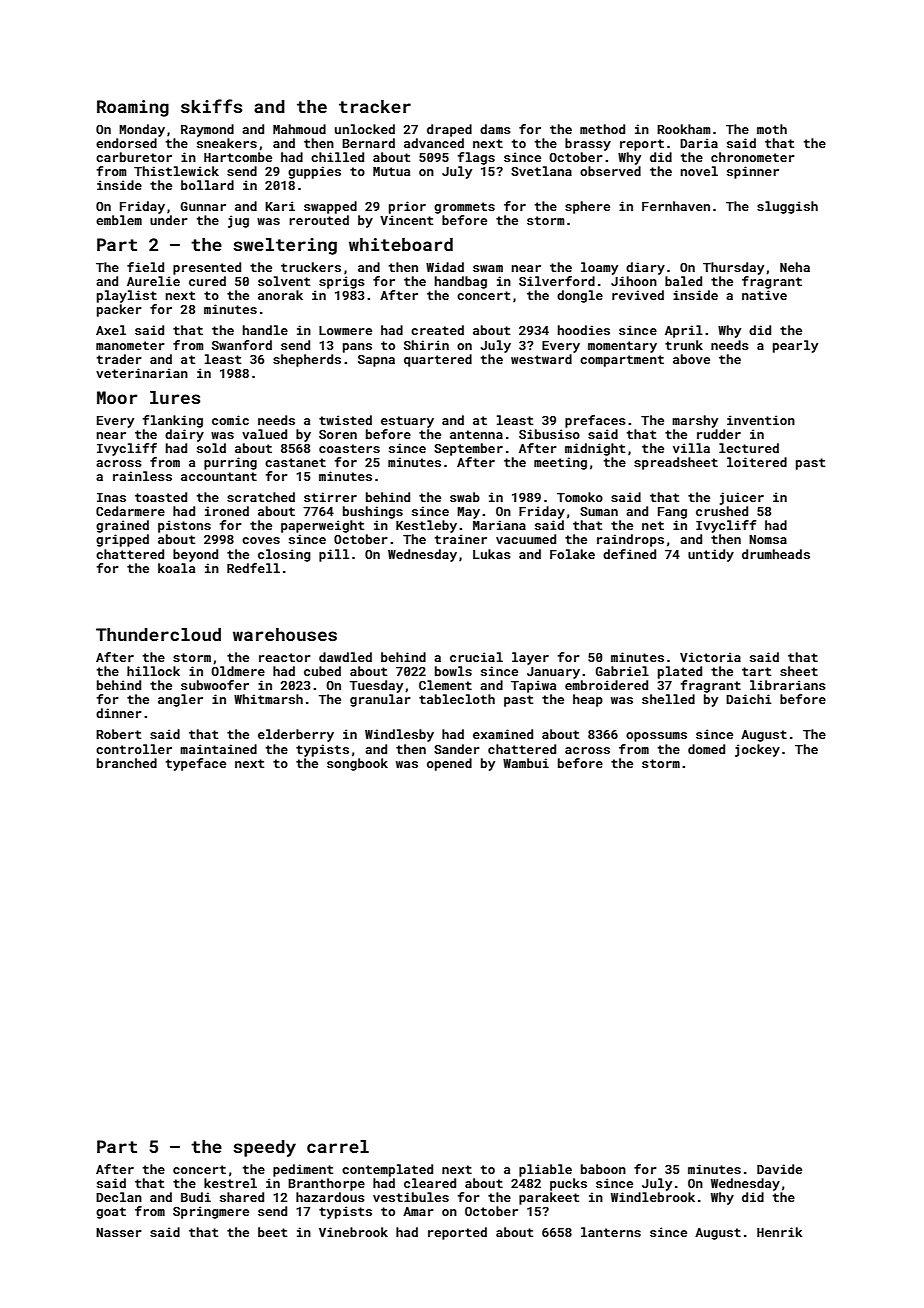 This page has width=924, height=1308. Describe the element at coordinates (264, 1148) in the page. I see `speedy` at that location.
